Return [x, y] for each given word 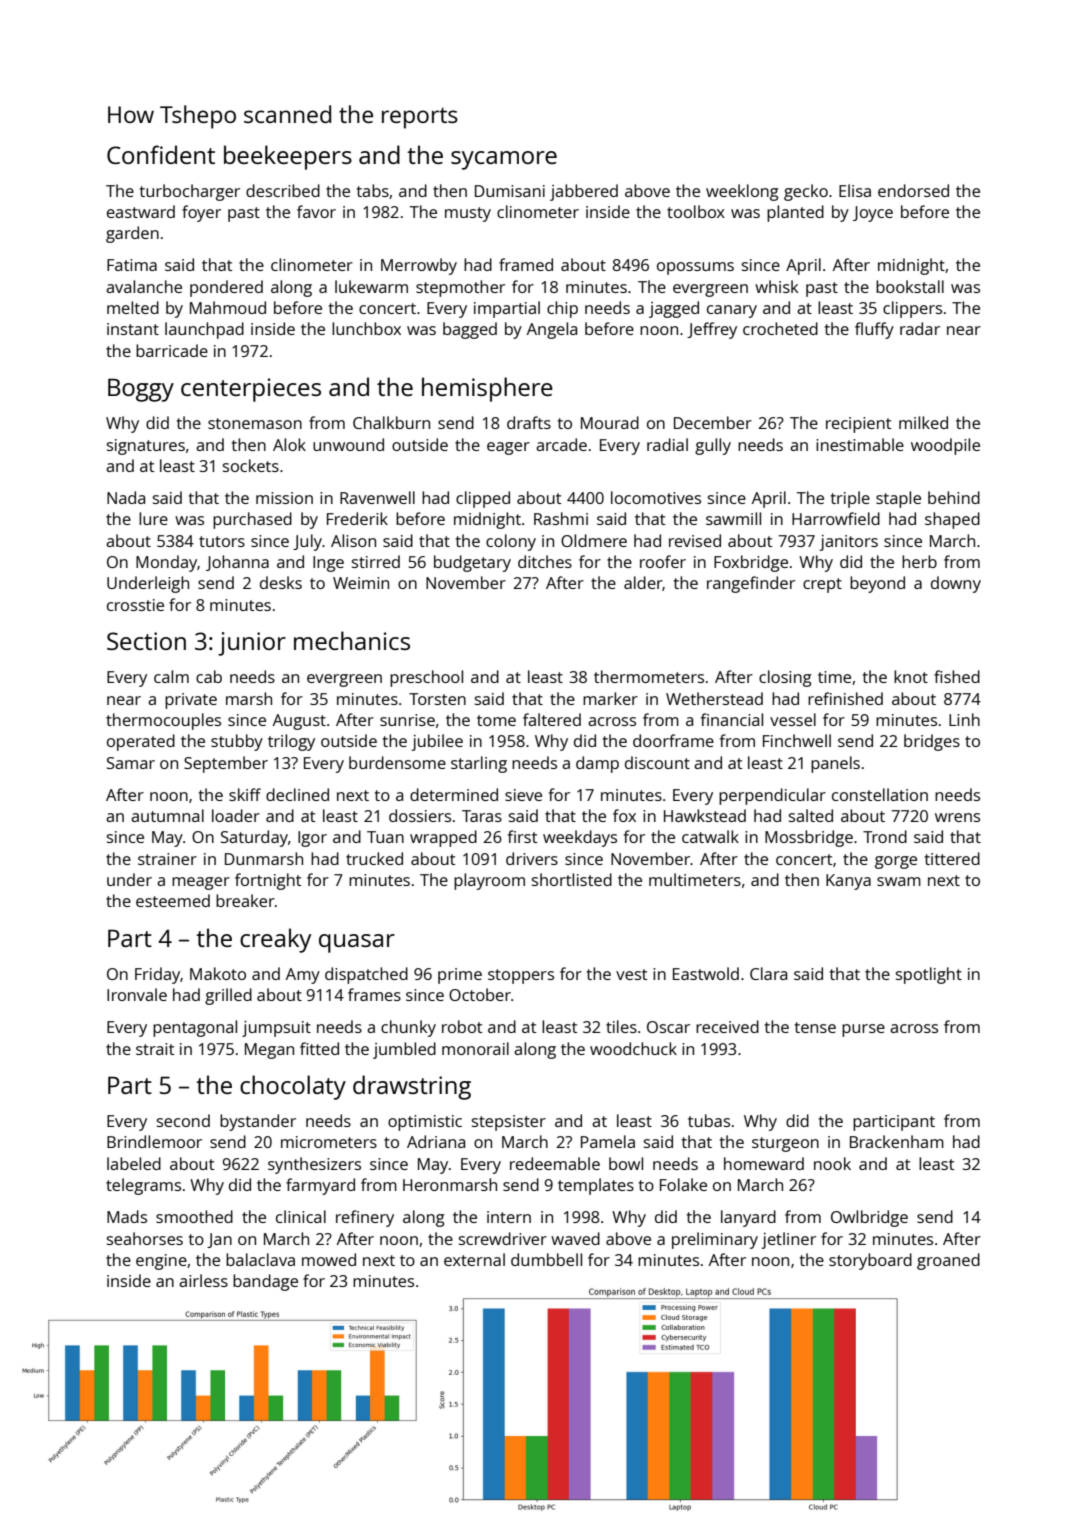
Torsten [437, 699]
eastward [141, 211]
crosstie [135, 605]
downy [956, 584]
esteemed [173, 900]
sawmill [733, 518]
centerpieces [251, 390]
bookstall [910, 286]
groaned [948, 1261]
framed [526, 264]
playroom [489, 881]
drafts [529, 422]
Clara [768, 973]
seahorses [145, 1238]
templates [596, 1186]
